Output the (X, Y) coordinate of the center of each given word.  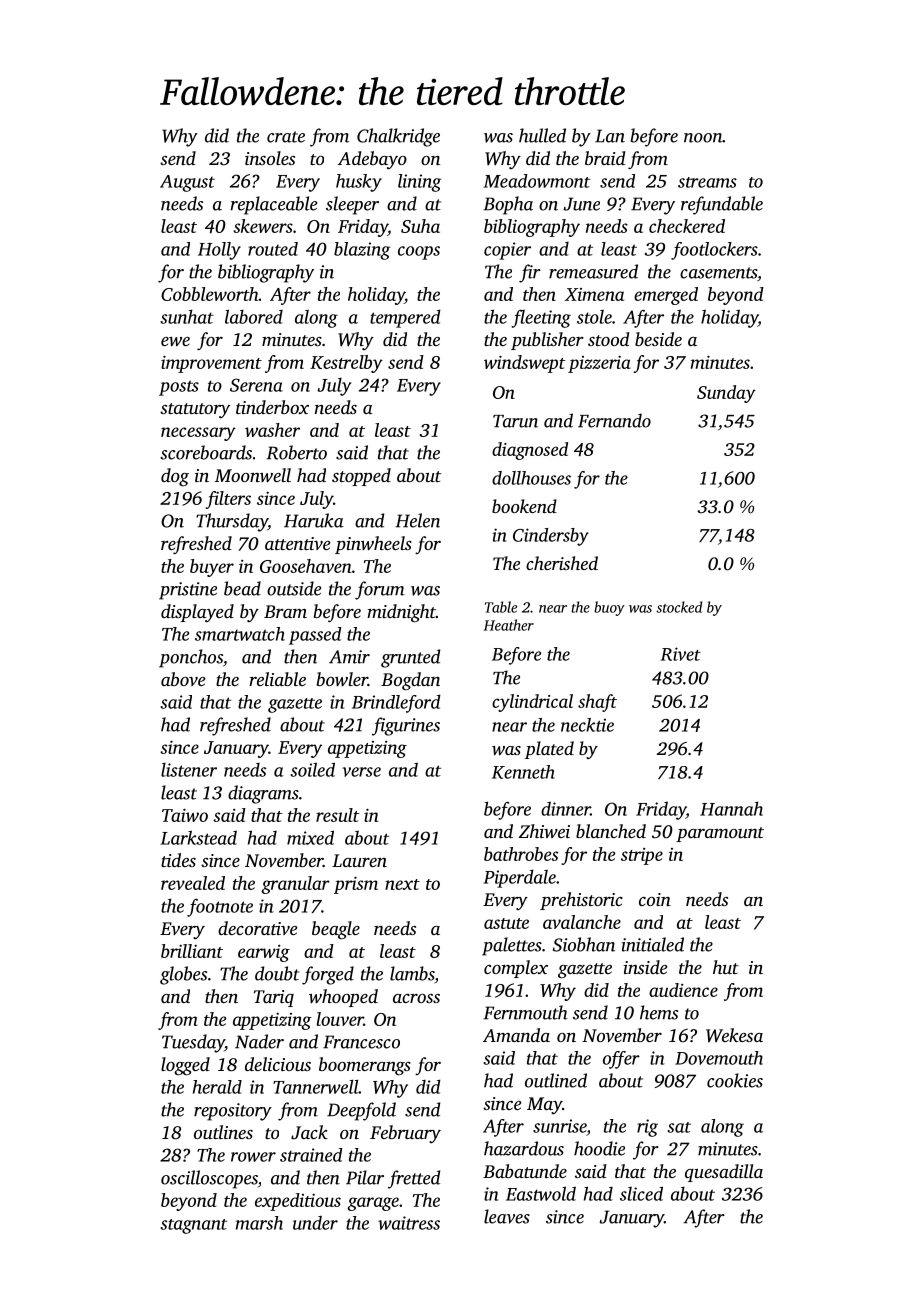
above (183, 679)
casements (718, 273)
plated (549, 750)
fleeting (541, 318)
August (187, 183)
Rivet (680, 654)
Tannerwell (316, 1086)
